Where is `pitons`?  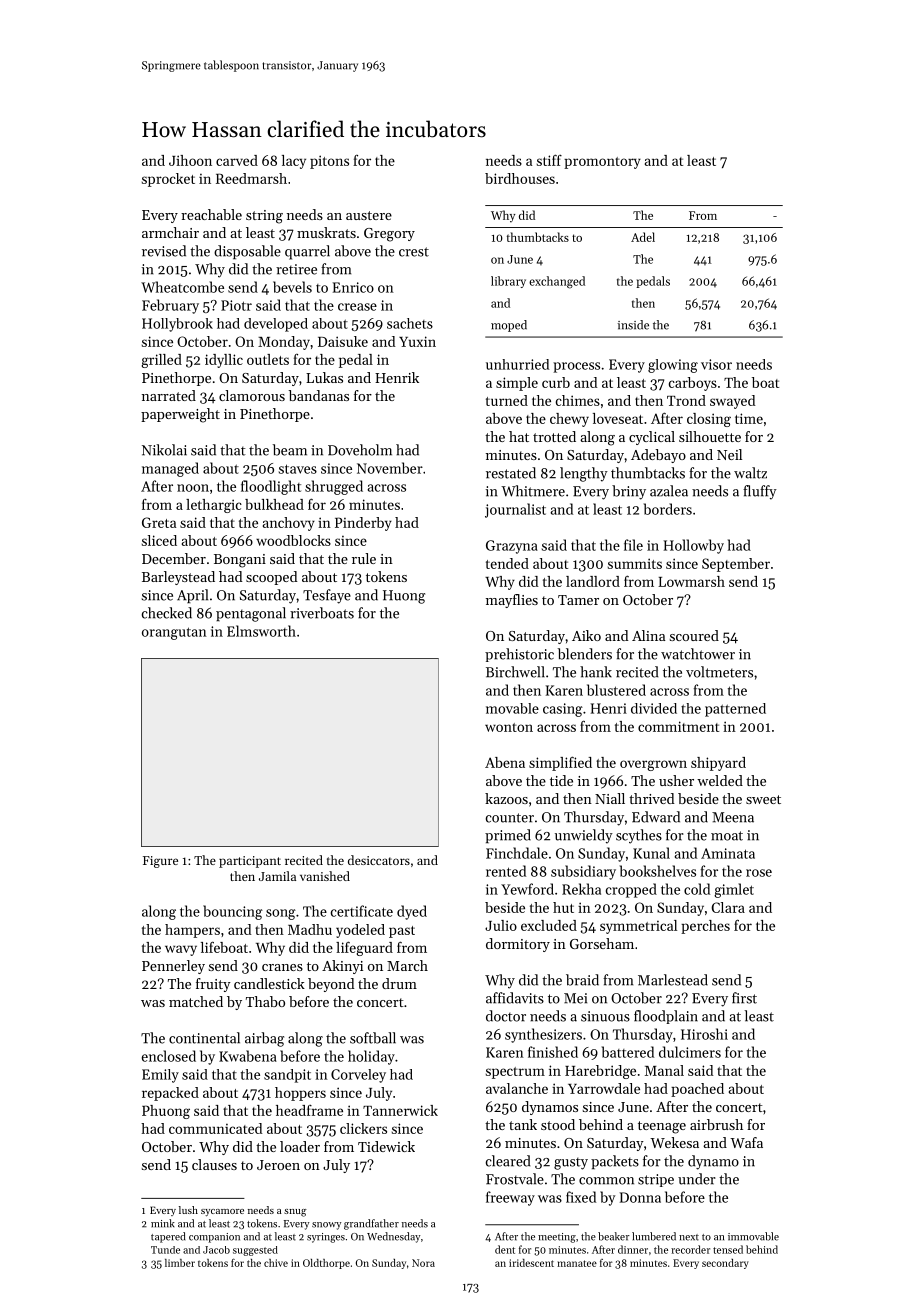
pitons is located at coordinates (329, 162).
